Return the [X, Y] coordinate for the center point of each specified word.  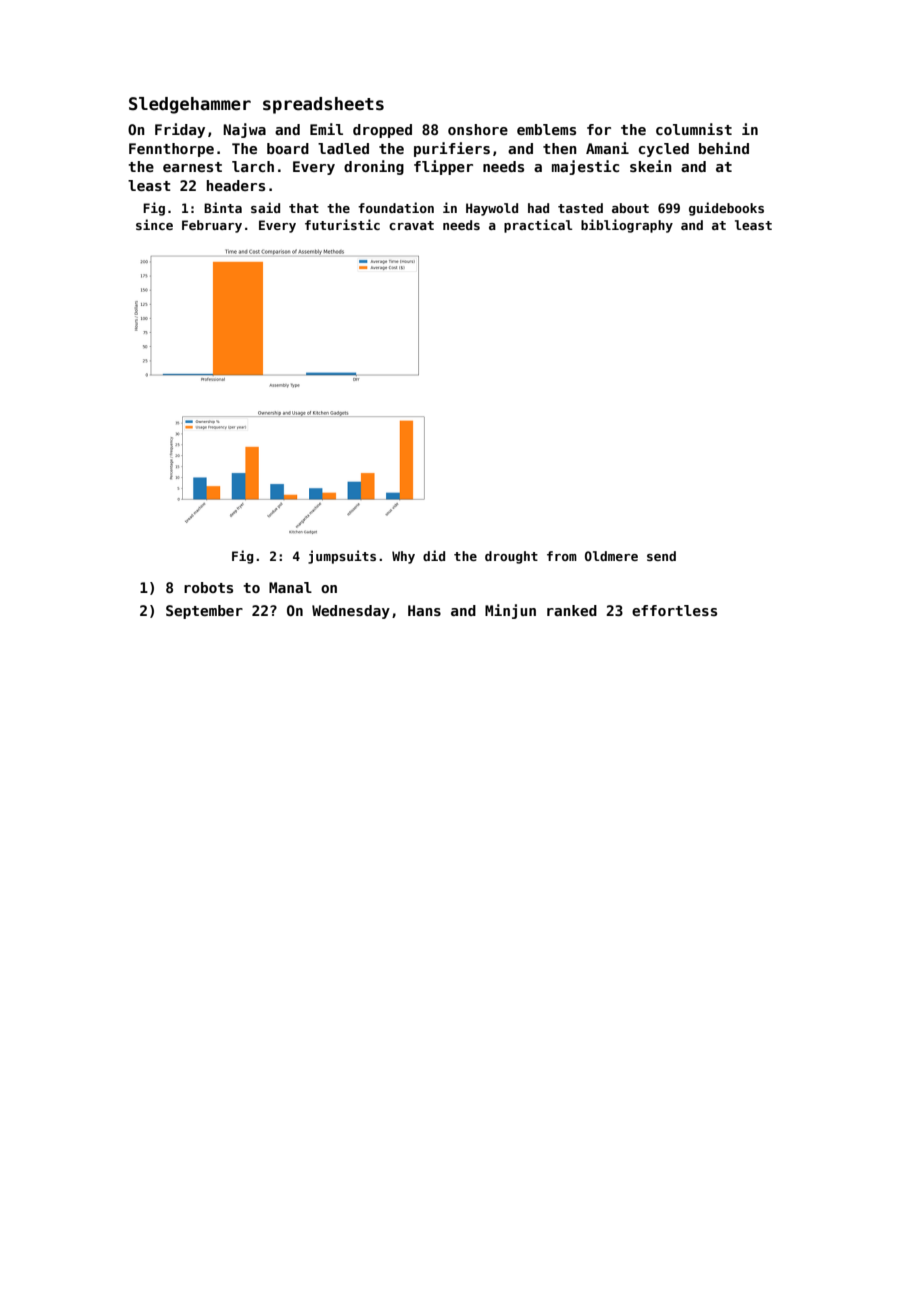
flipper [443, 167]
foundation [396, 207]
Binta [223, 207]
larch [253, 166]
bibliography [627, 226]
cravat [411, 225]
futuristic [342, 224]
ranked [572, 610]
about [630, 208]
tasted [580, 208]
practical [538, 226]
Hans [424, 610]
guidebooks [726, 209]
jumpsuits [342, 557]
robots [208, 587]
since [154, 224]
